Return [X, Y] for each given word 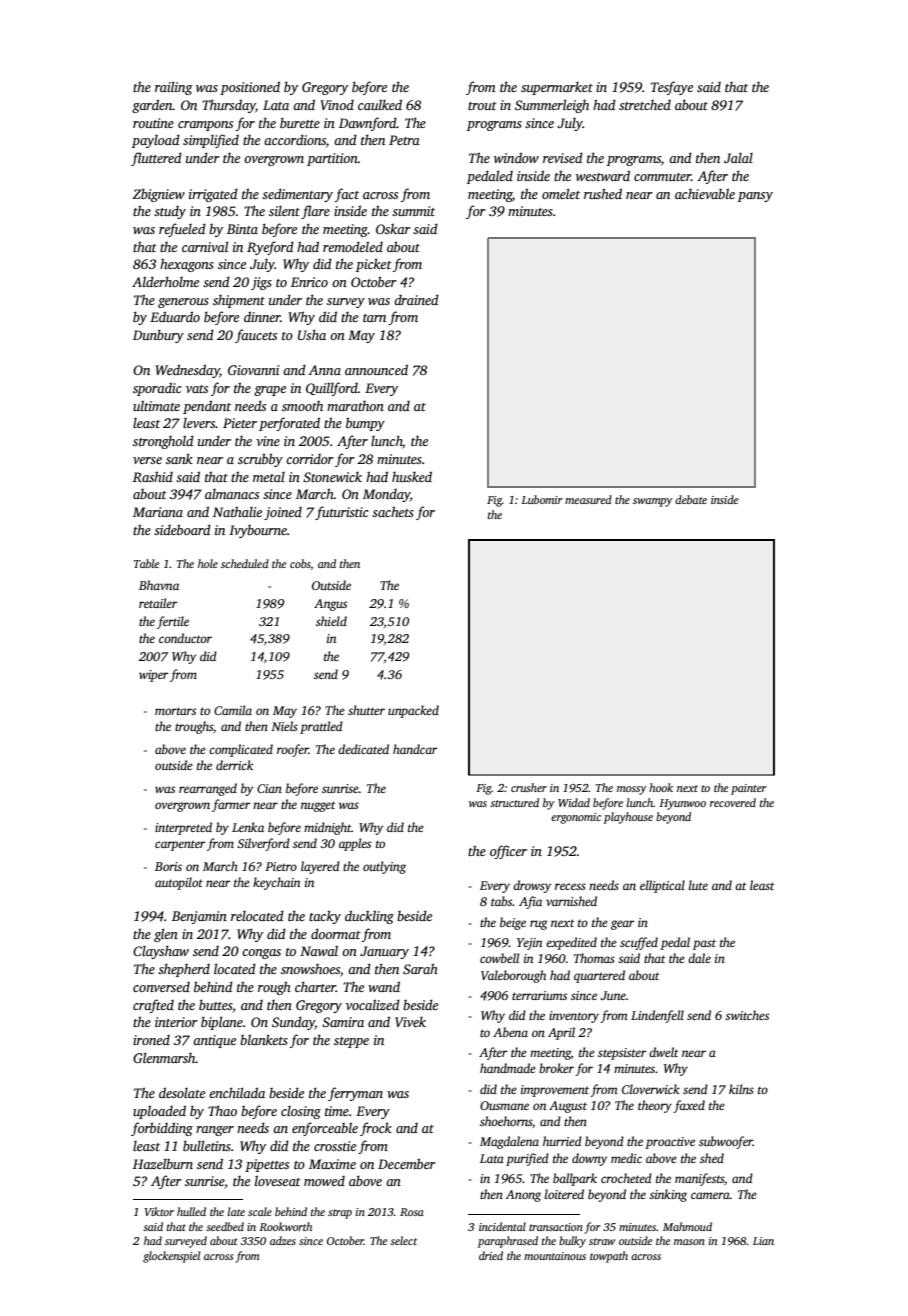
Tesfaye [672, 88]
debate [691, 499]
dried [491, 1255]
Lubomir [542, 499]
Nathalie [237, 511]
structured [514, 802]
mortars [175, 711]
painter [749, 789]
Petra [404, 140]
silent [284, 211]
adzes [283, 1240]
